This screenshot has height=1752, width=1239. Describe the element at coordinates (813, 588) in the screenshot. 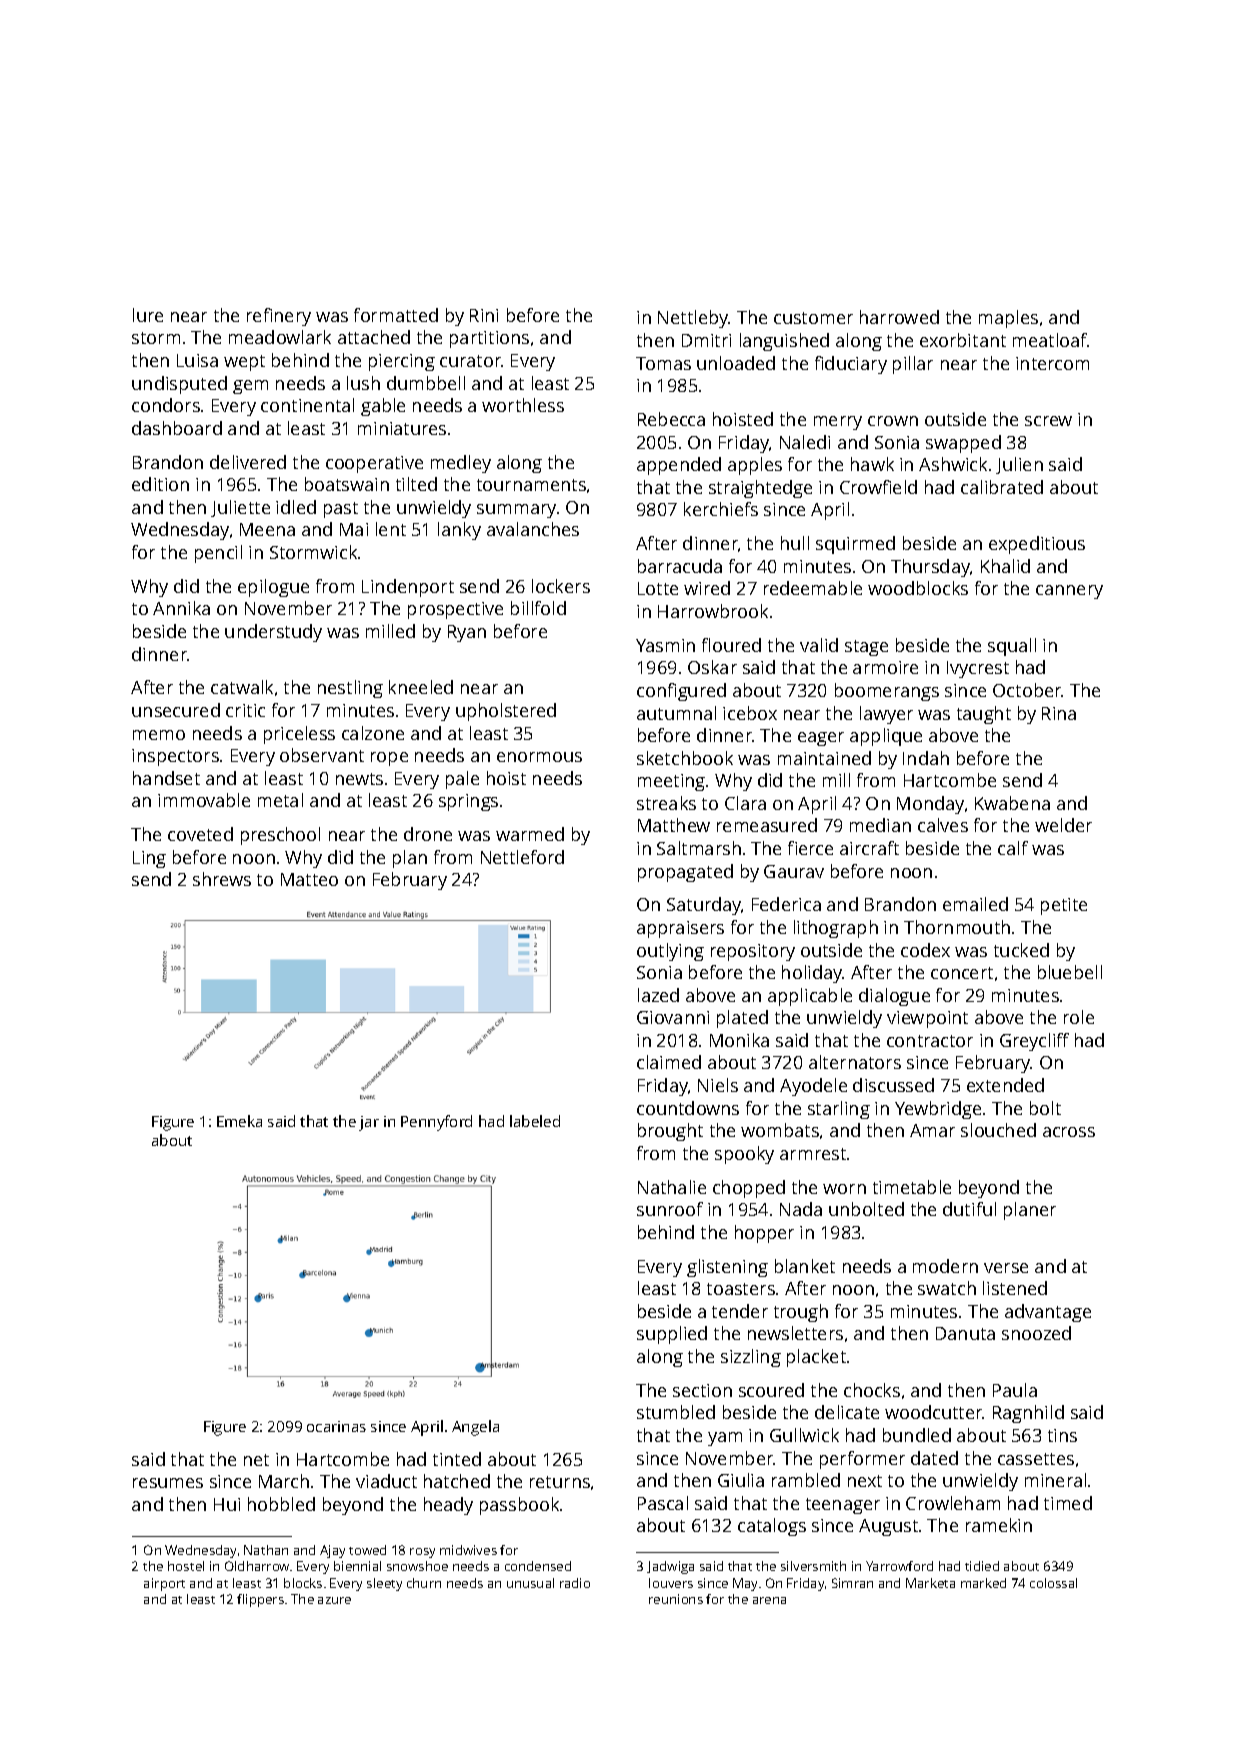

I see `redeemable` at that location.
